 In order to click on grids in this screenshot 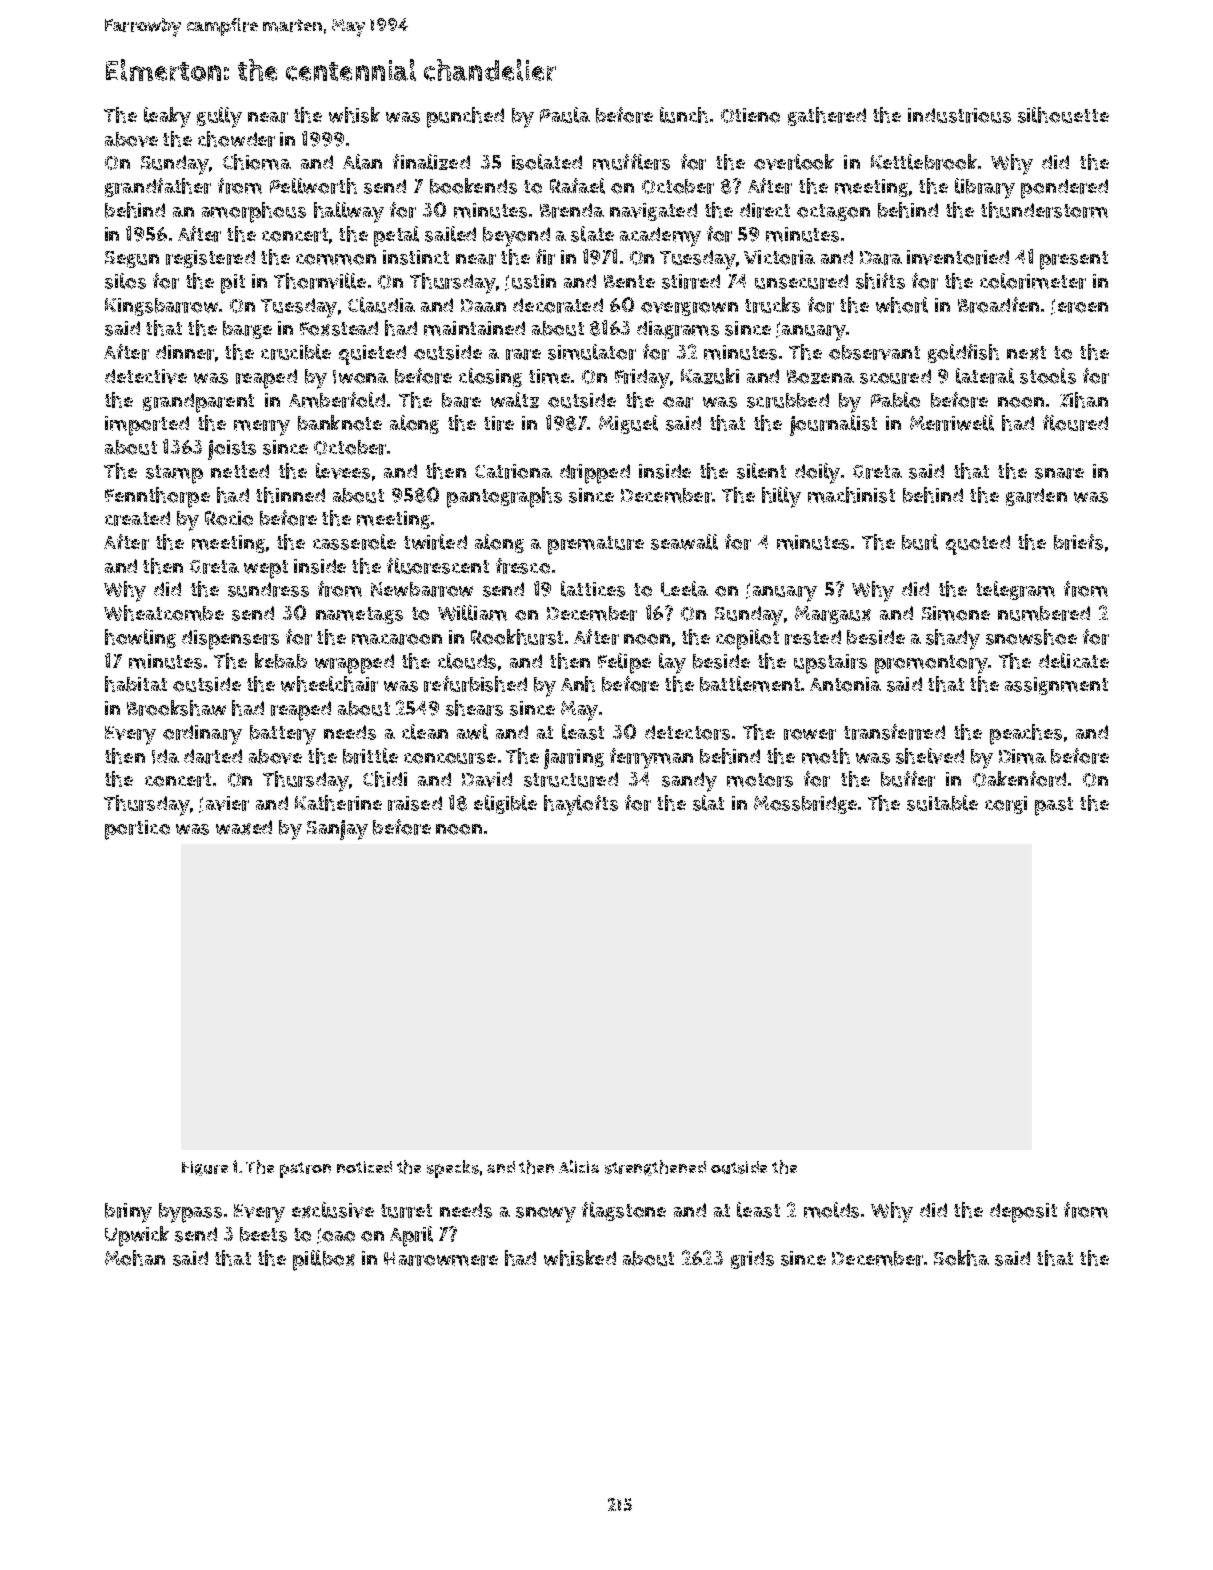, I will do `click(752, 1260)`.
